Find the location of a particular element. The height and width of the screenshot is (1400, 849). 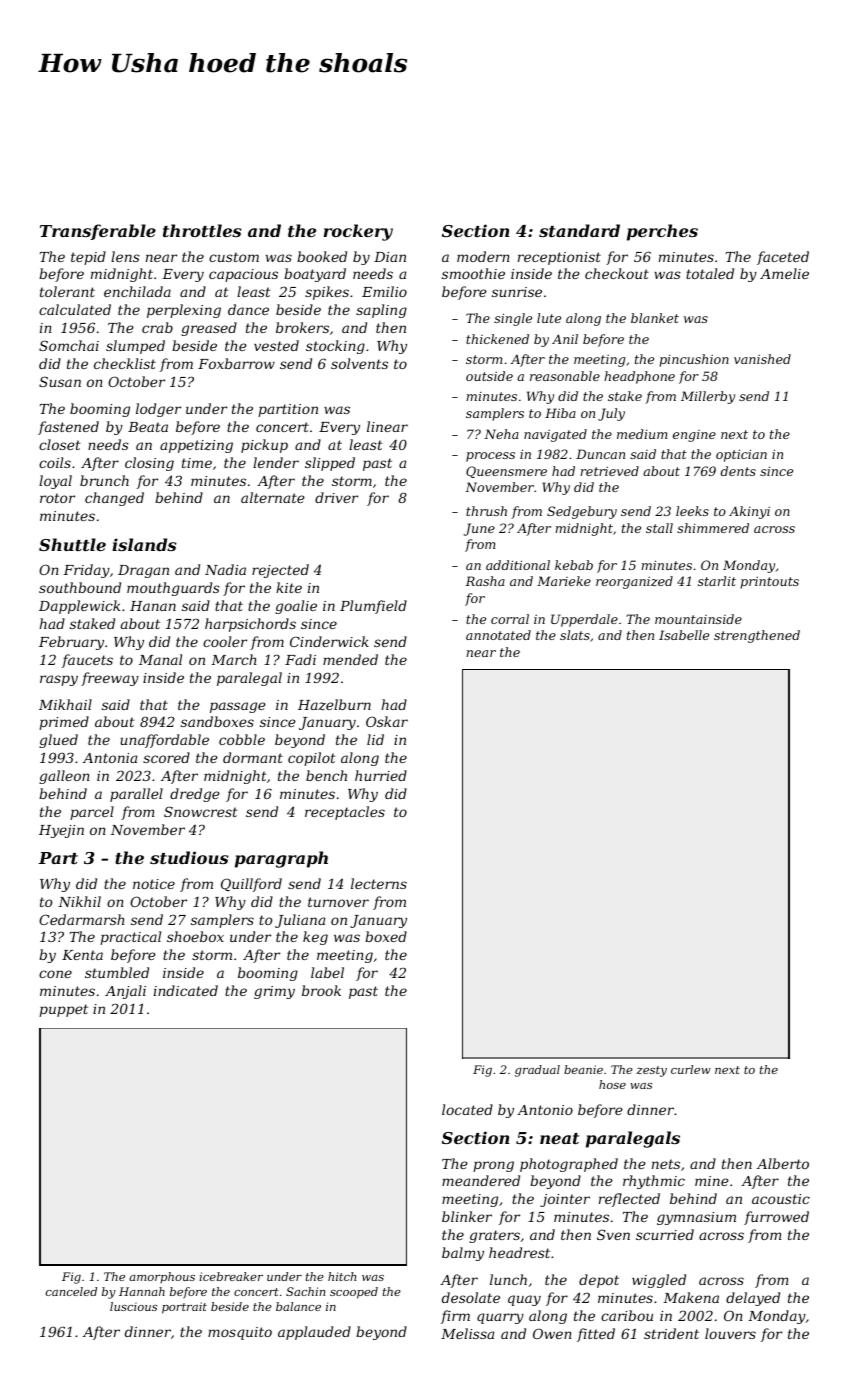

applauded is located at coordinates (314, 1333).
